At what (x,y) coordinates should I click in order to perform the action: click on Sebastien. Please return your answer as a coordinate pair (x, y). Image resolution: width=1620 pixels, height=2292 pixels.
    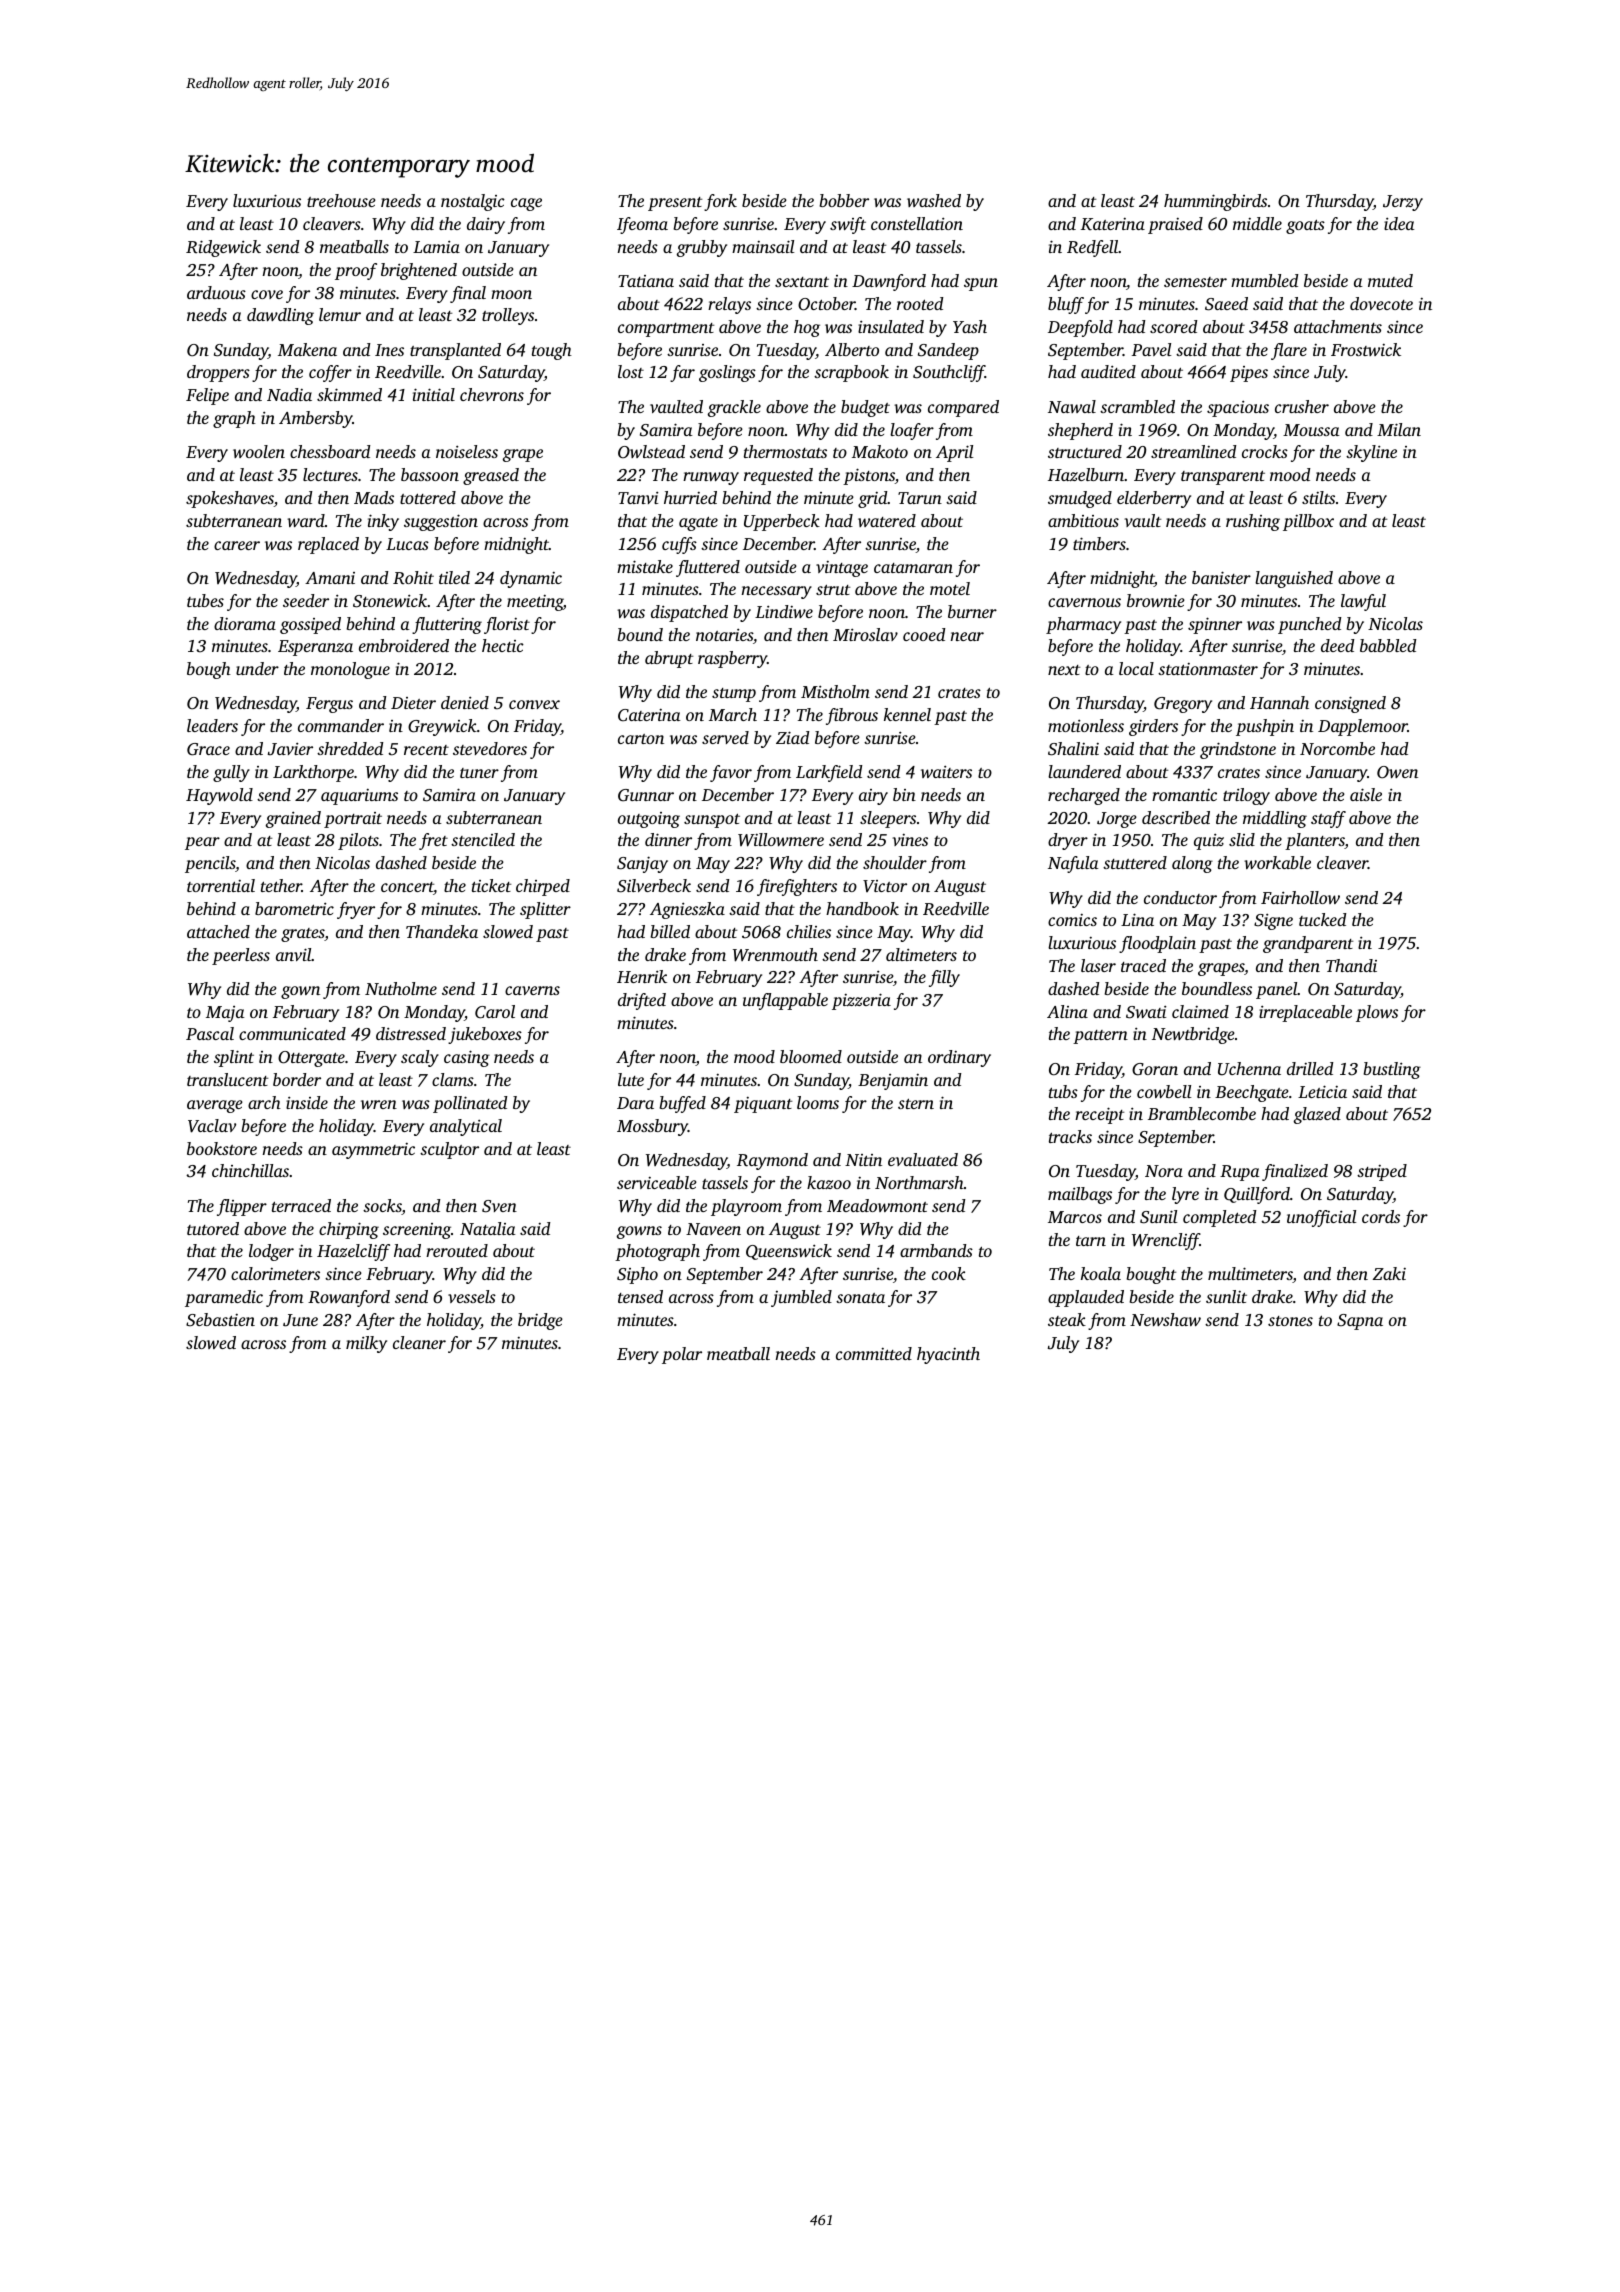
    Looking at the image, I should click on (220, 1320).
